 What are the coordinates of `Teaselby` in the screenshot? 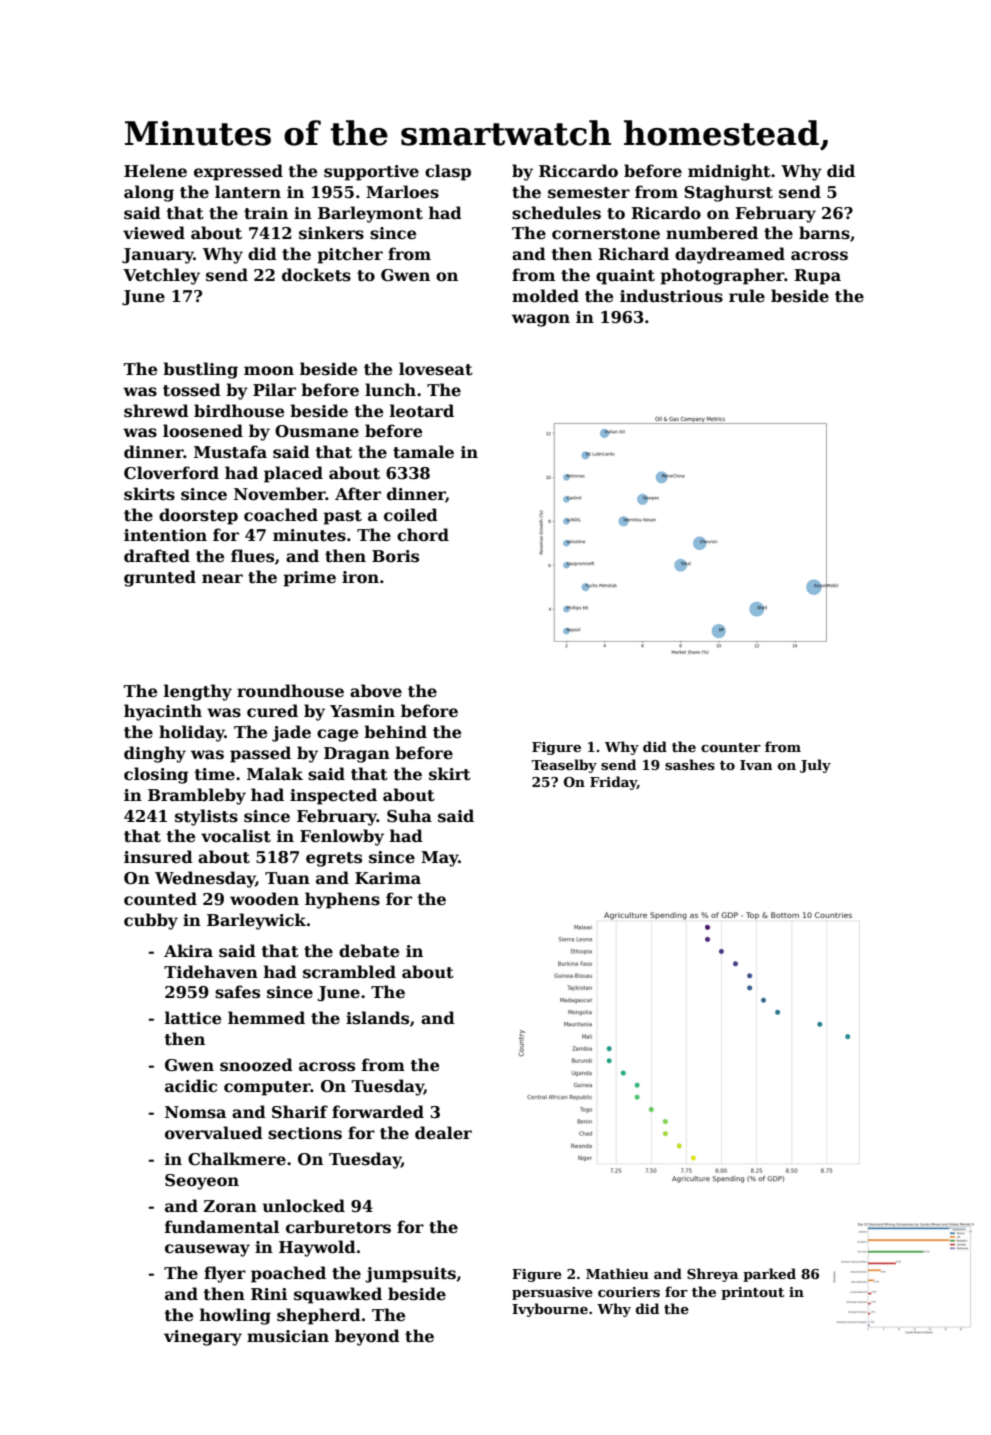 It's located at (564, 766).
